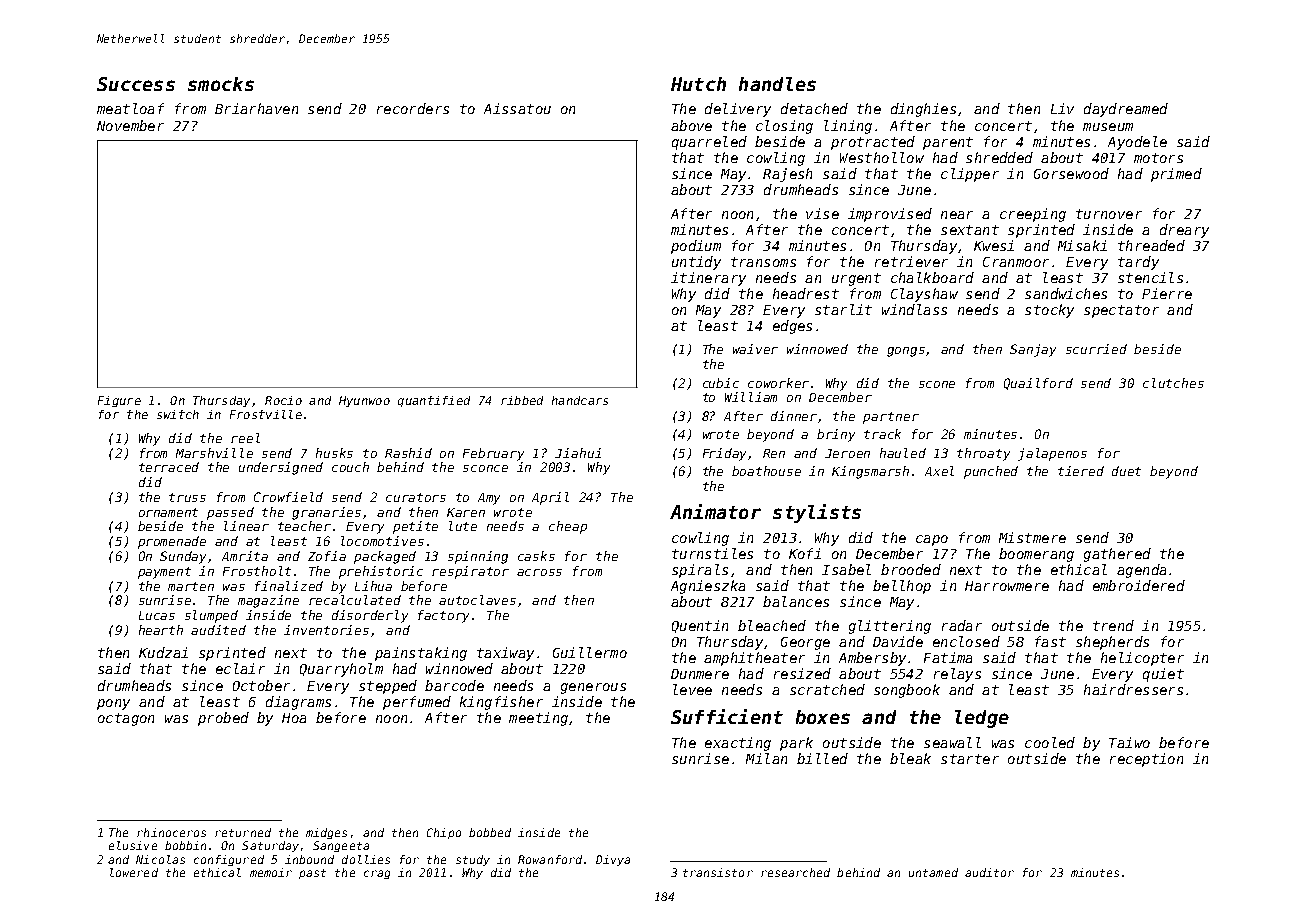 The height and width of the document is (924, 1308). What do you see at coordinates (1126, 110) in the document?
I see `daydreamed` at bounding box center [1126, 110].
